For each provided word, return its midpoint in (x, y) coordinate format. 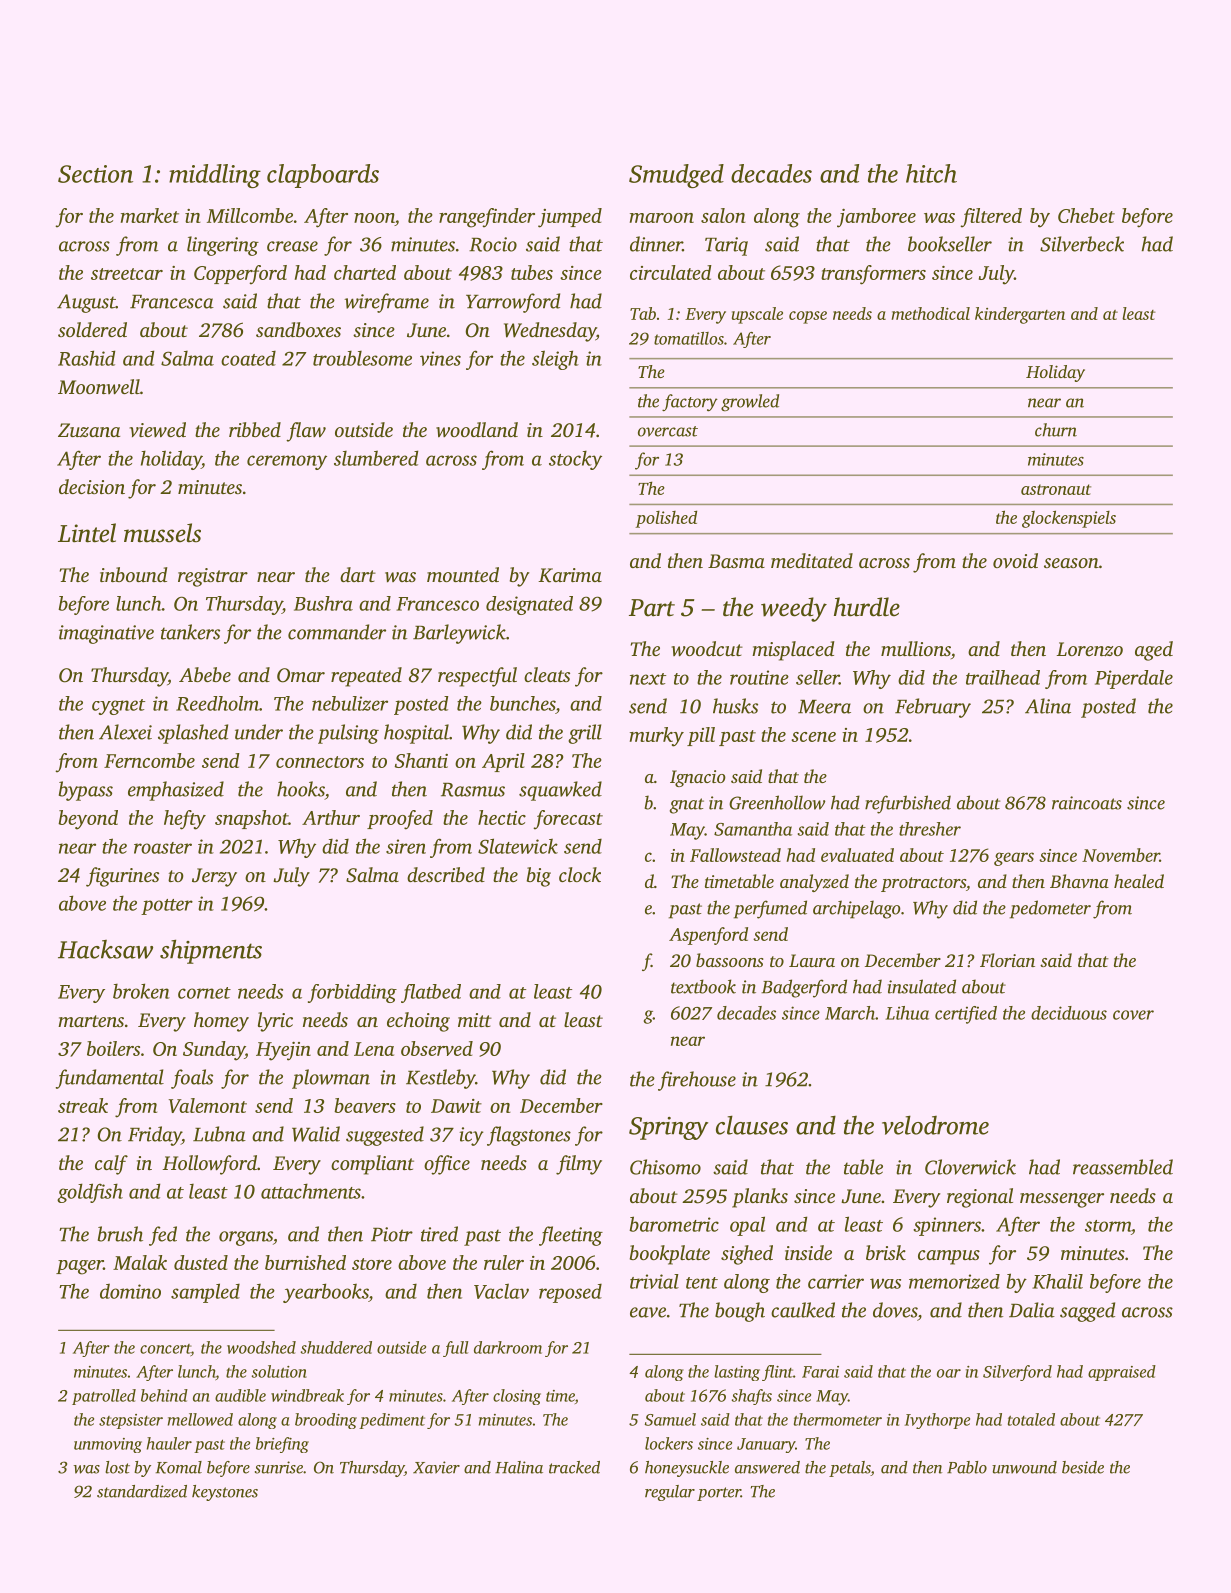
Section (95, 174)
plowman (331, 1079)
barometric (674, 1224)
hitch (931, 173)
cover (1133, 1015)
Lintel (87, 533)
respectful (477, 677)
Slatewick (518, 846)
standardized (142, 1491)
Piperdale (1134, 679)
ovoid (1015, 560)
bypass (86, 791)
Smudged (676, 176)
